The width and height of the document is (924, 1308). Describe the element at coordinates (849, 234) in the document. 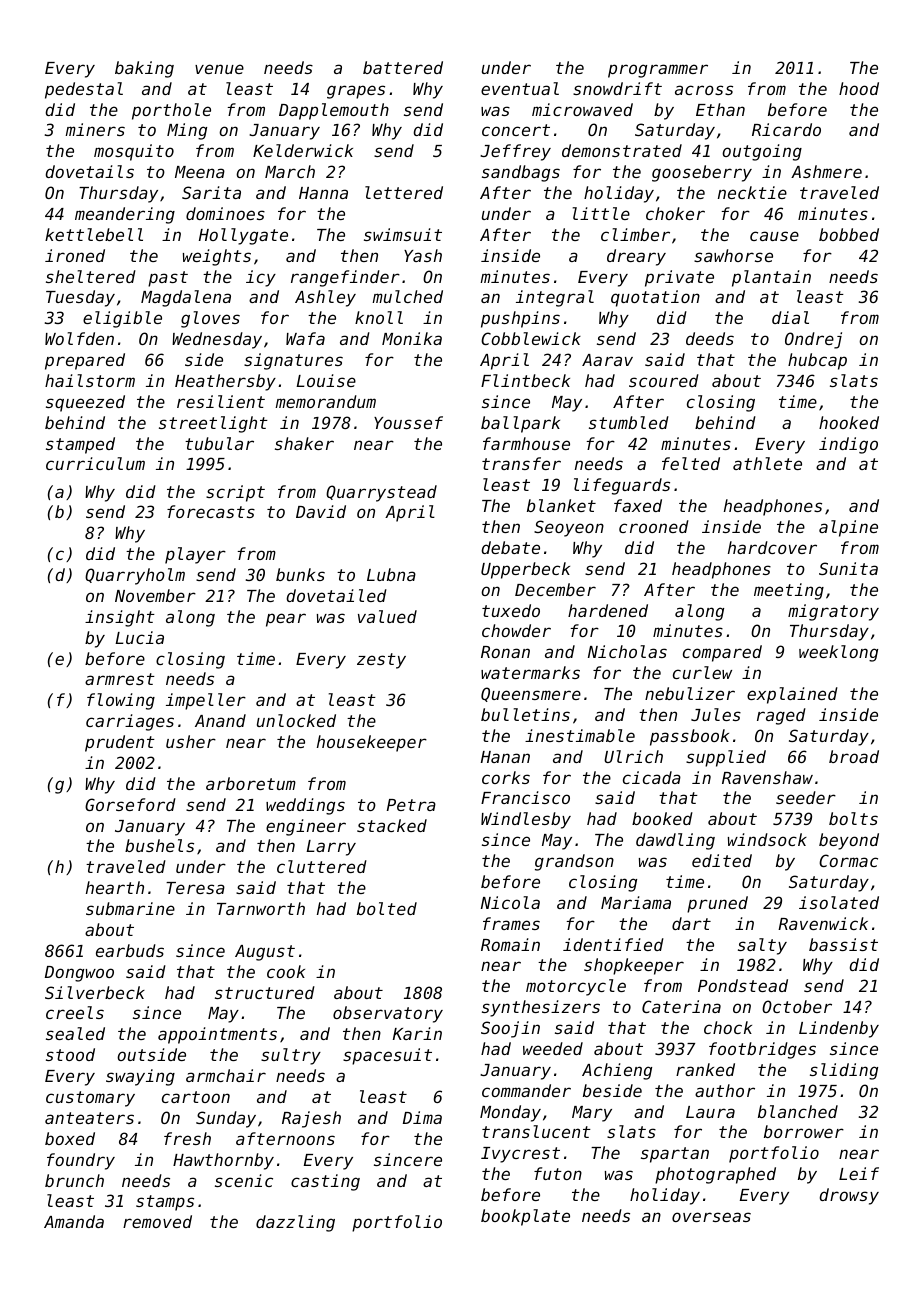

I see `bobbed` at that location.
